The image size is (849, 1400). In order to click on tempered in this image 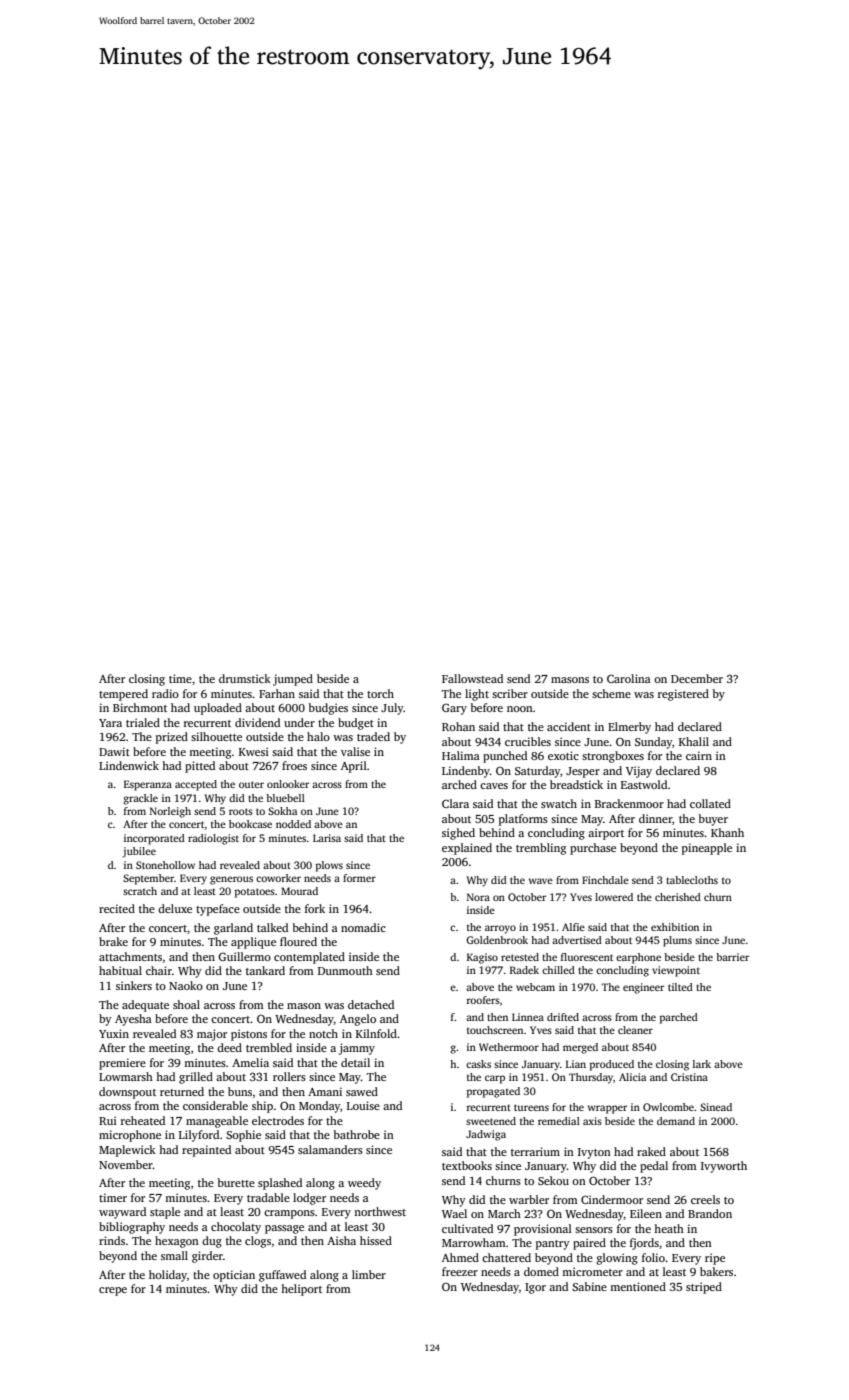, I will do `click(123, 695)`.
